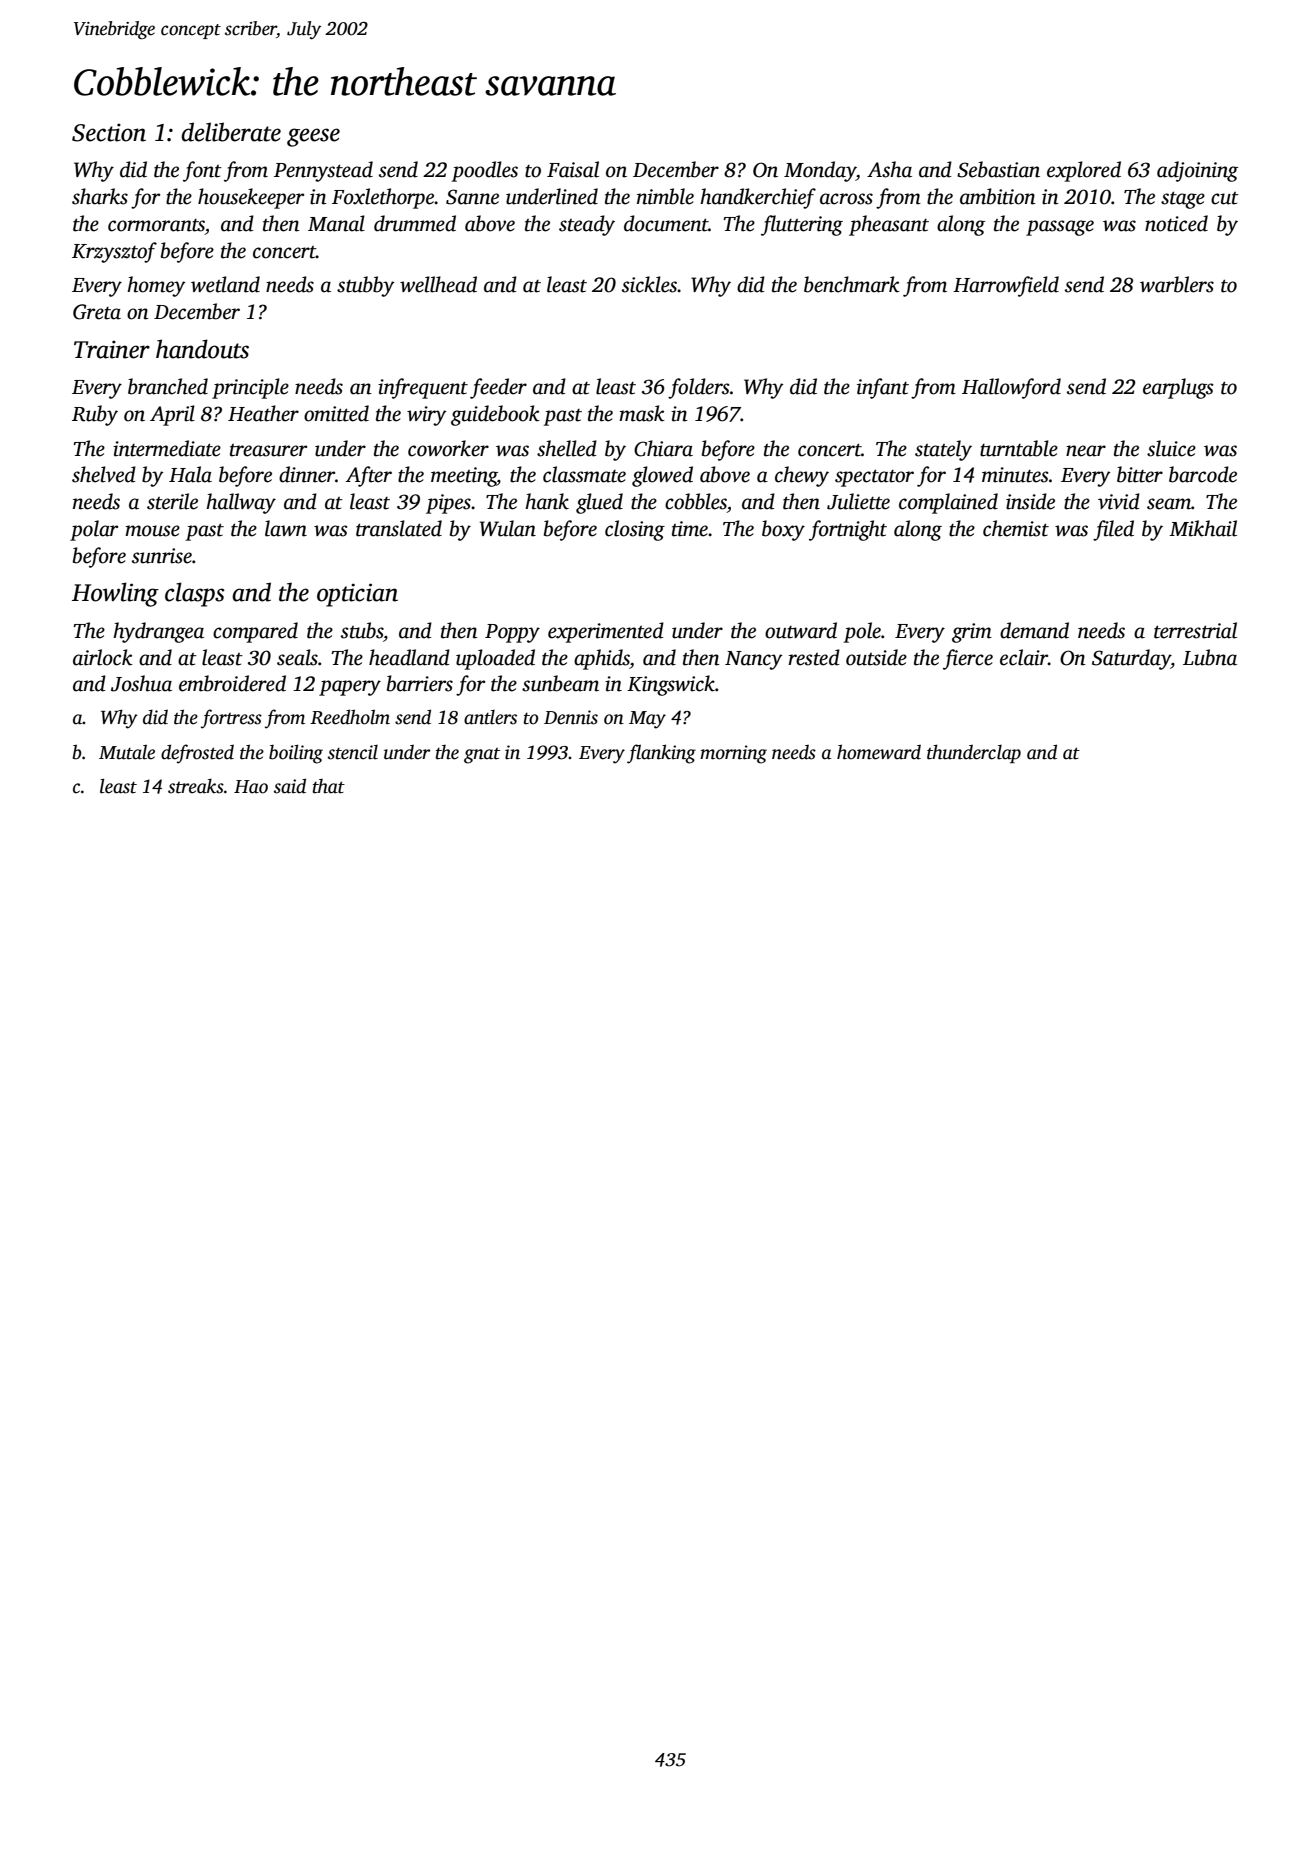 This image has height=1853, width=1310. I want to click on earplugs, so click(1178, 388).
